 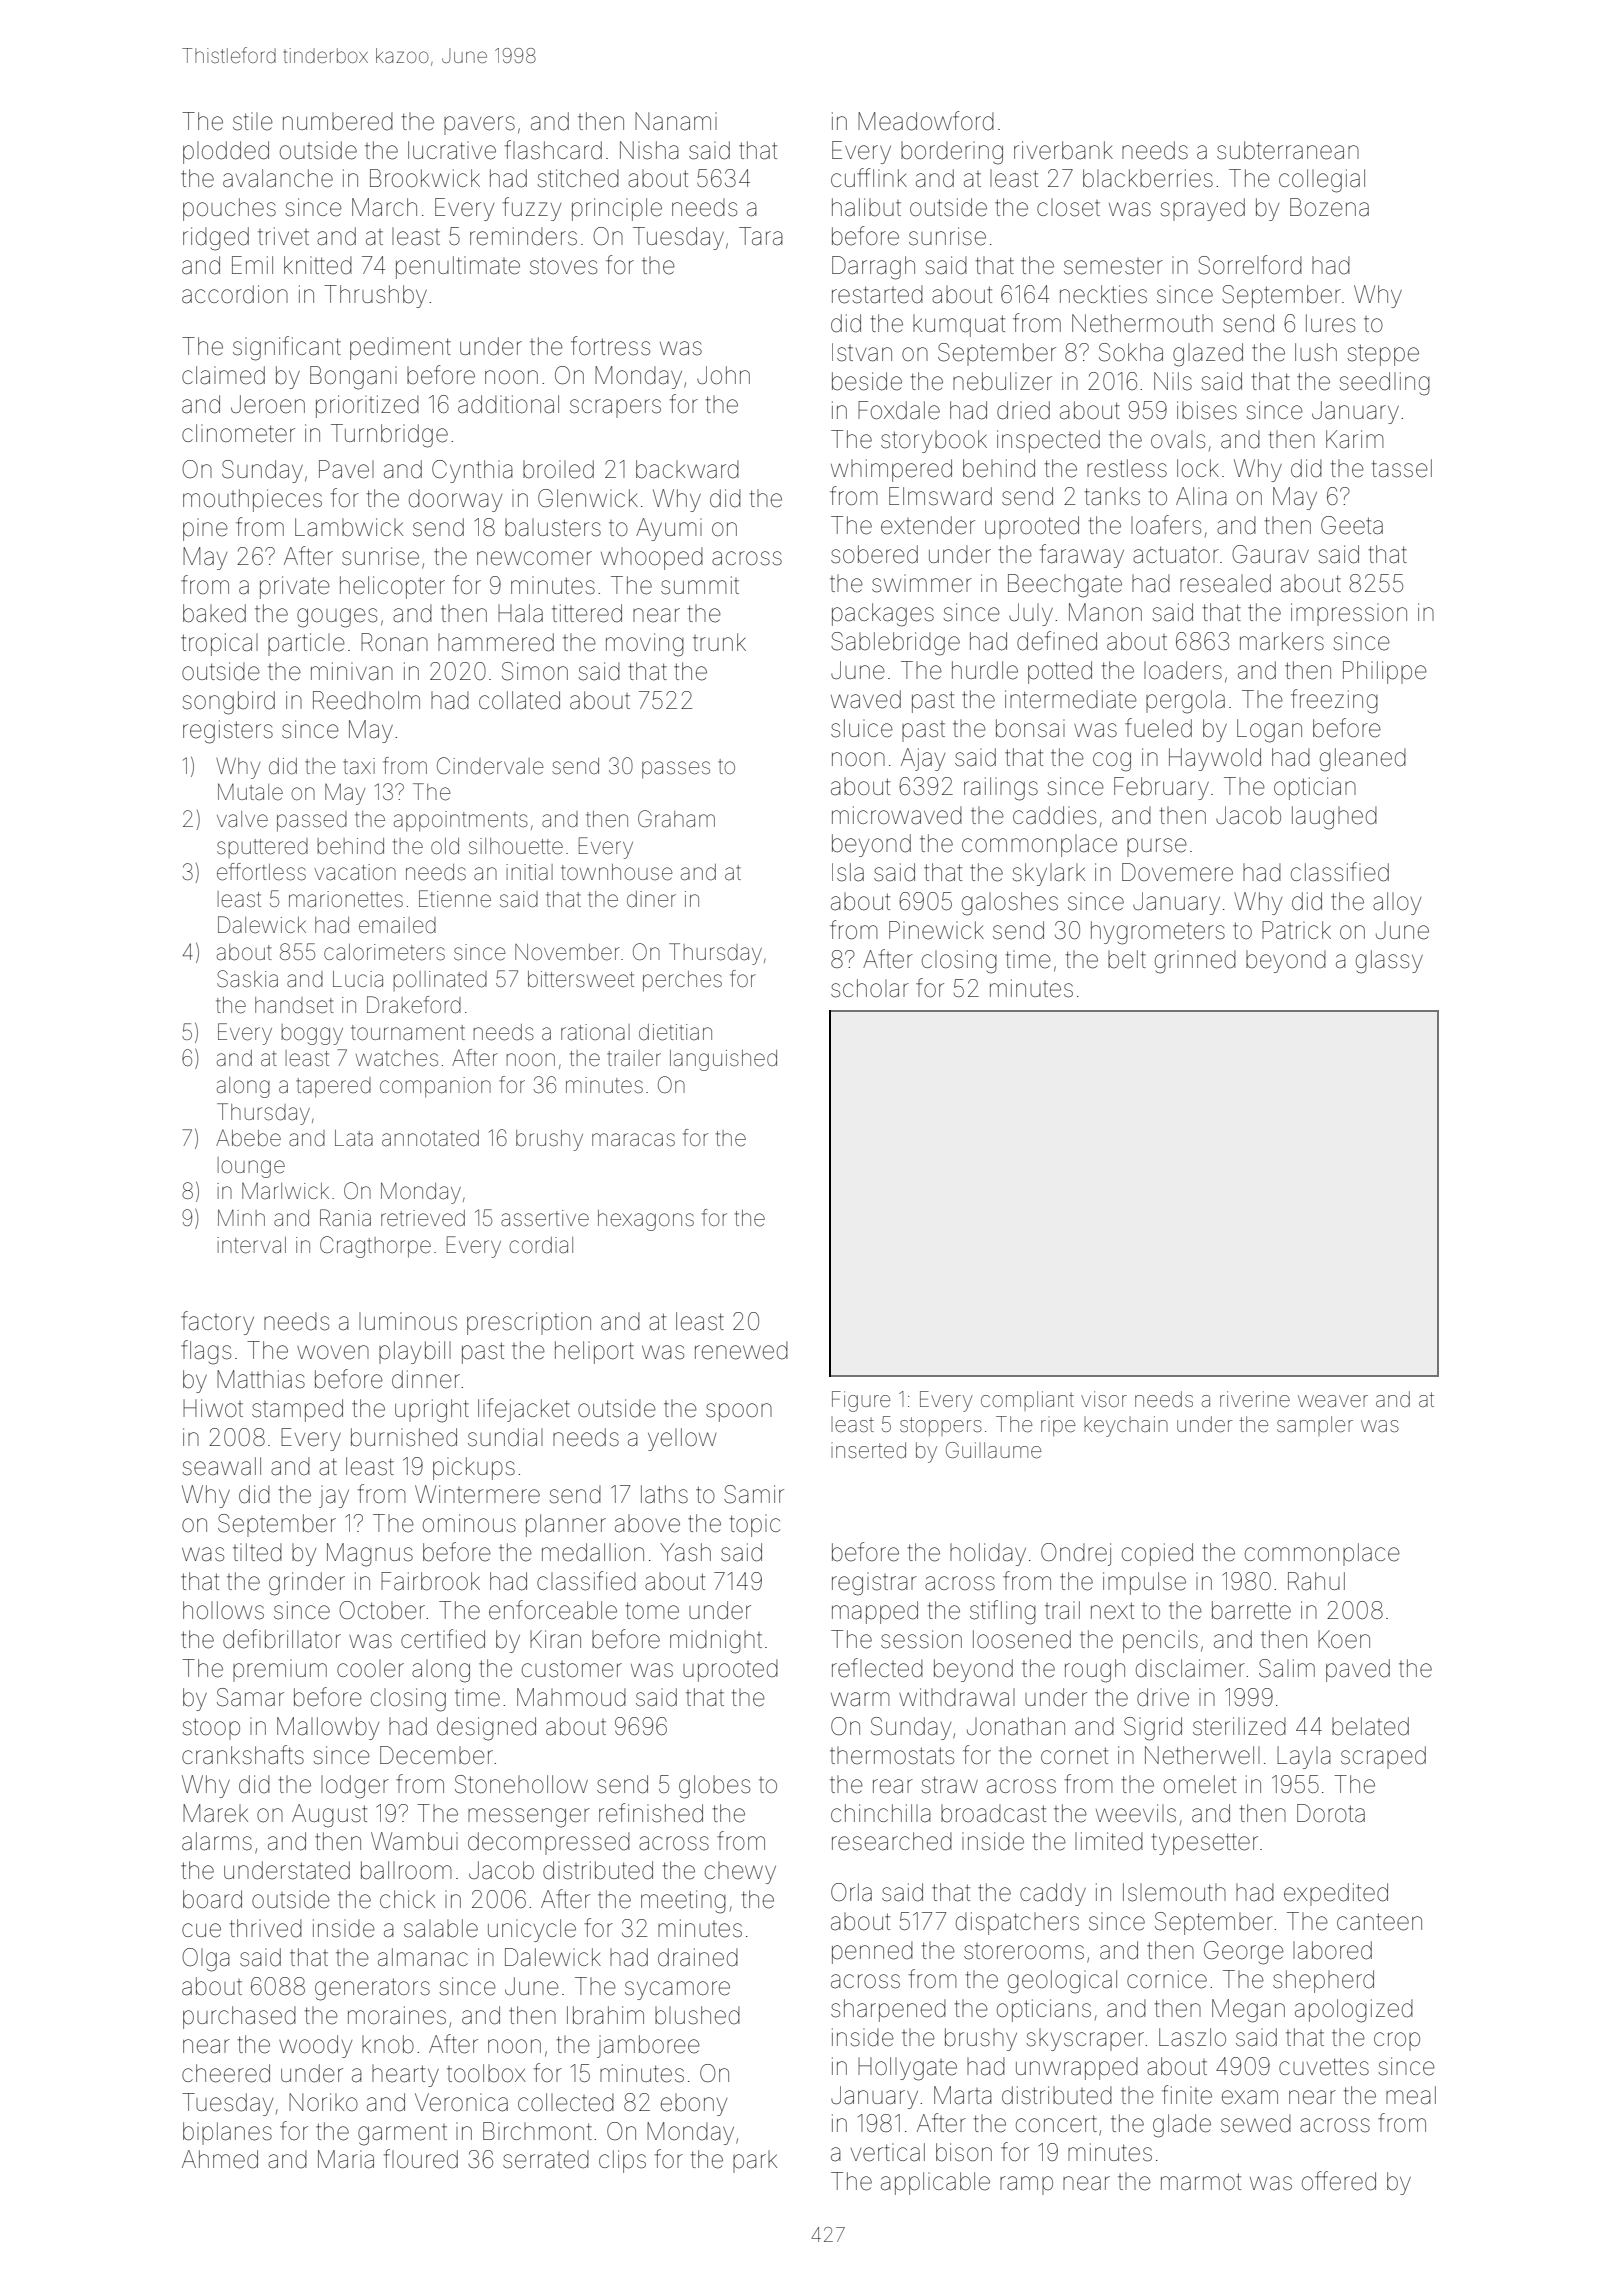 What do you see at coordinates (1383, 355) in the screenshot?
I see `steppe` at bounding box center [1383, 355].
